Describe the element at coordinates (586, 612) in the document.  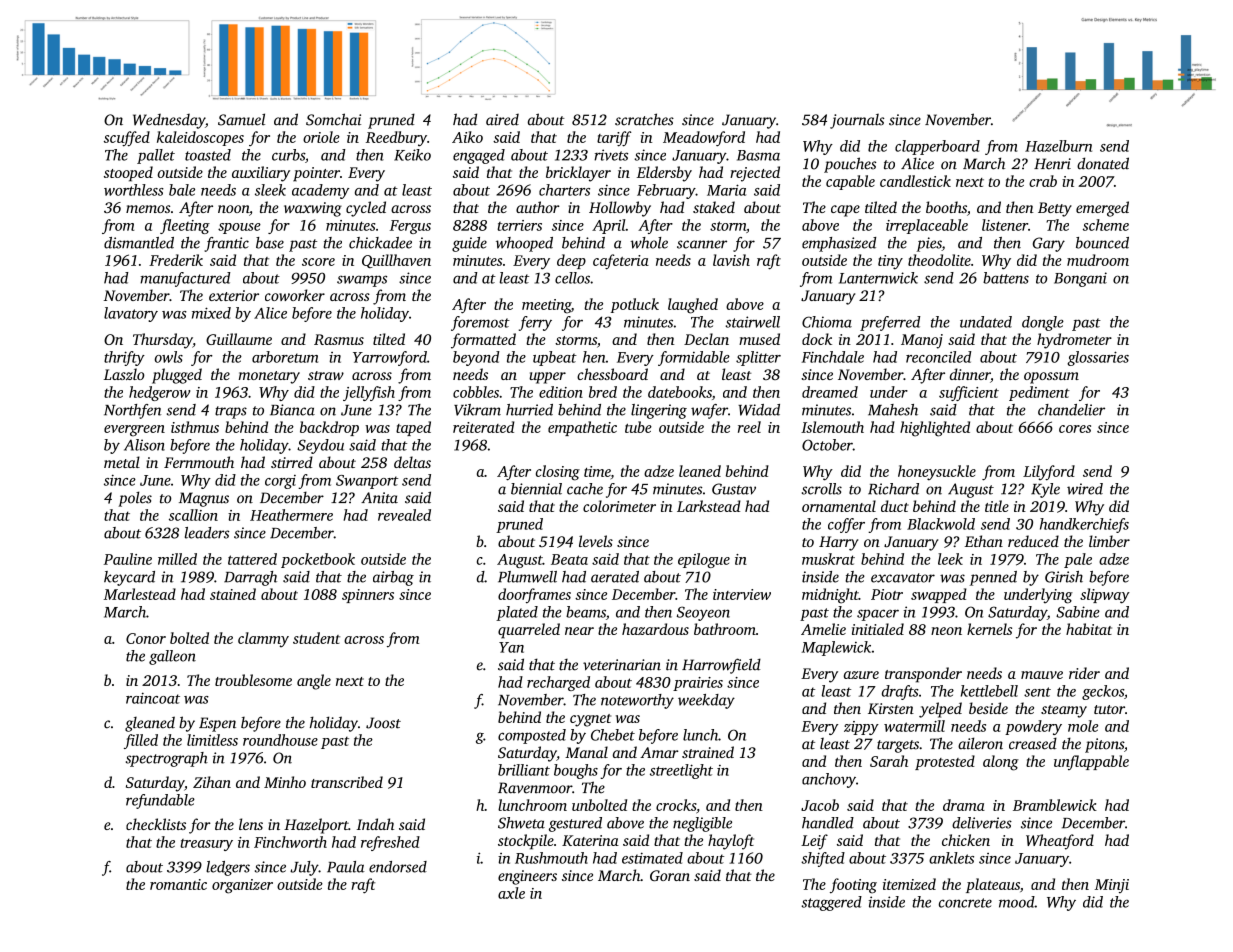
I see `beams` at that location.
